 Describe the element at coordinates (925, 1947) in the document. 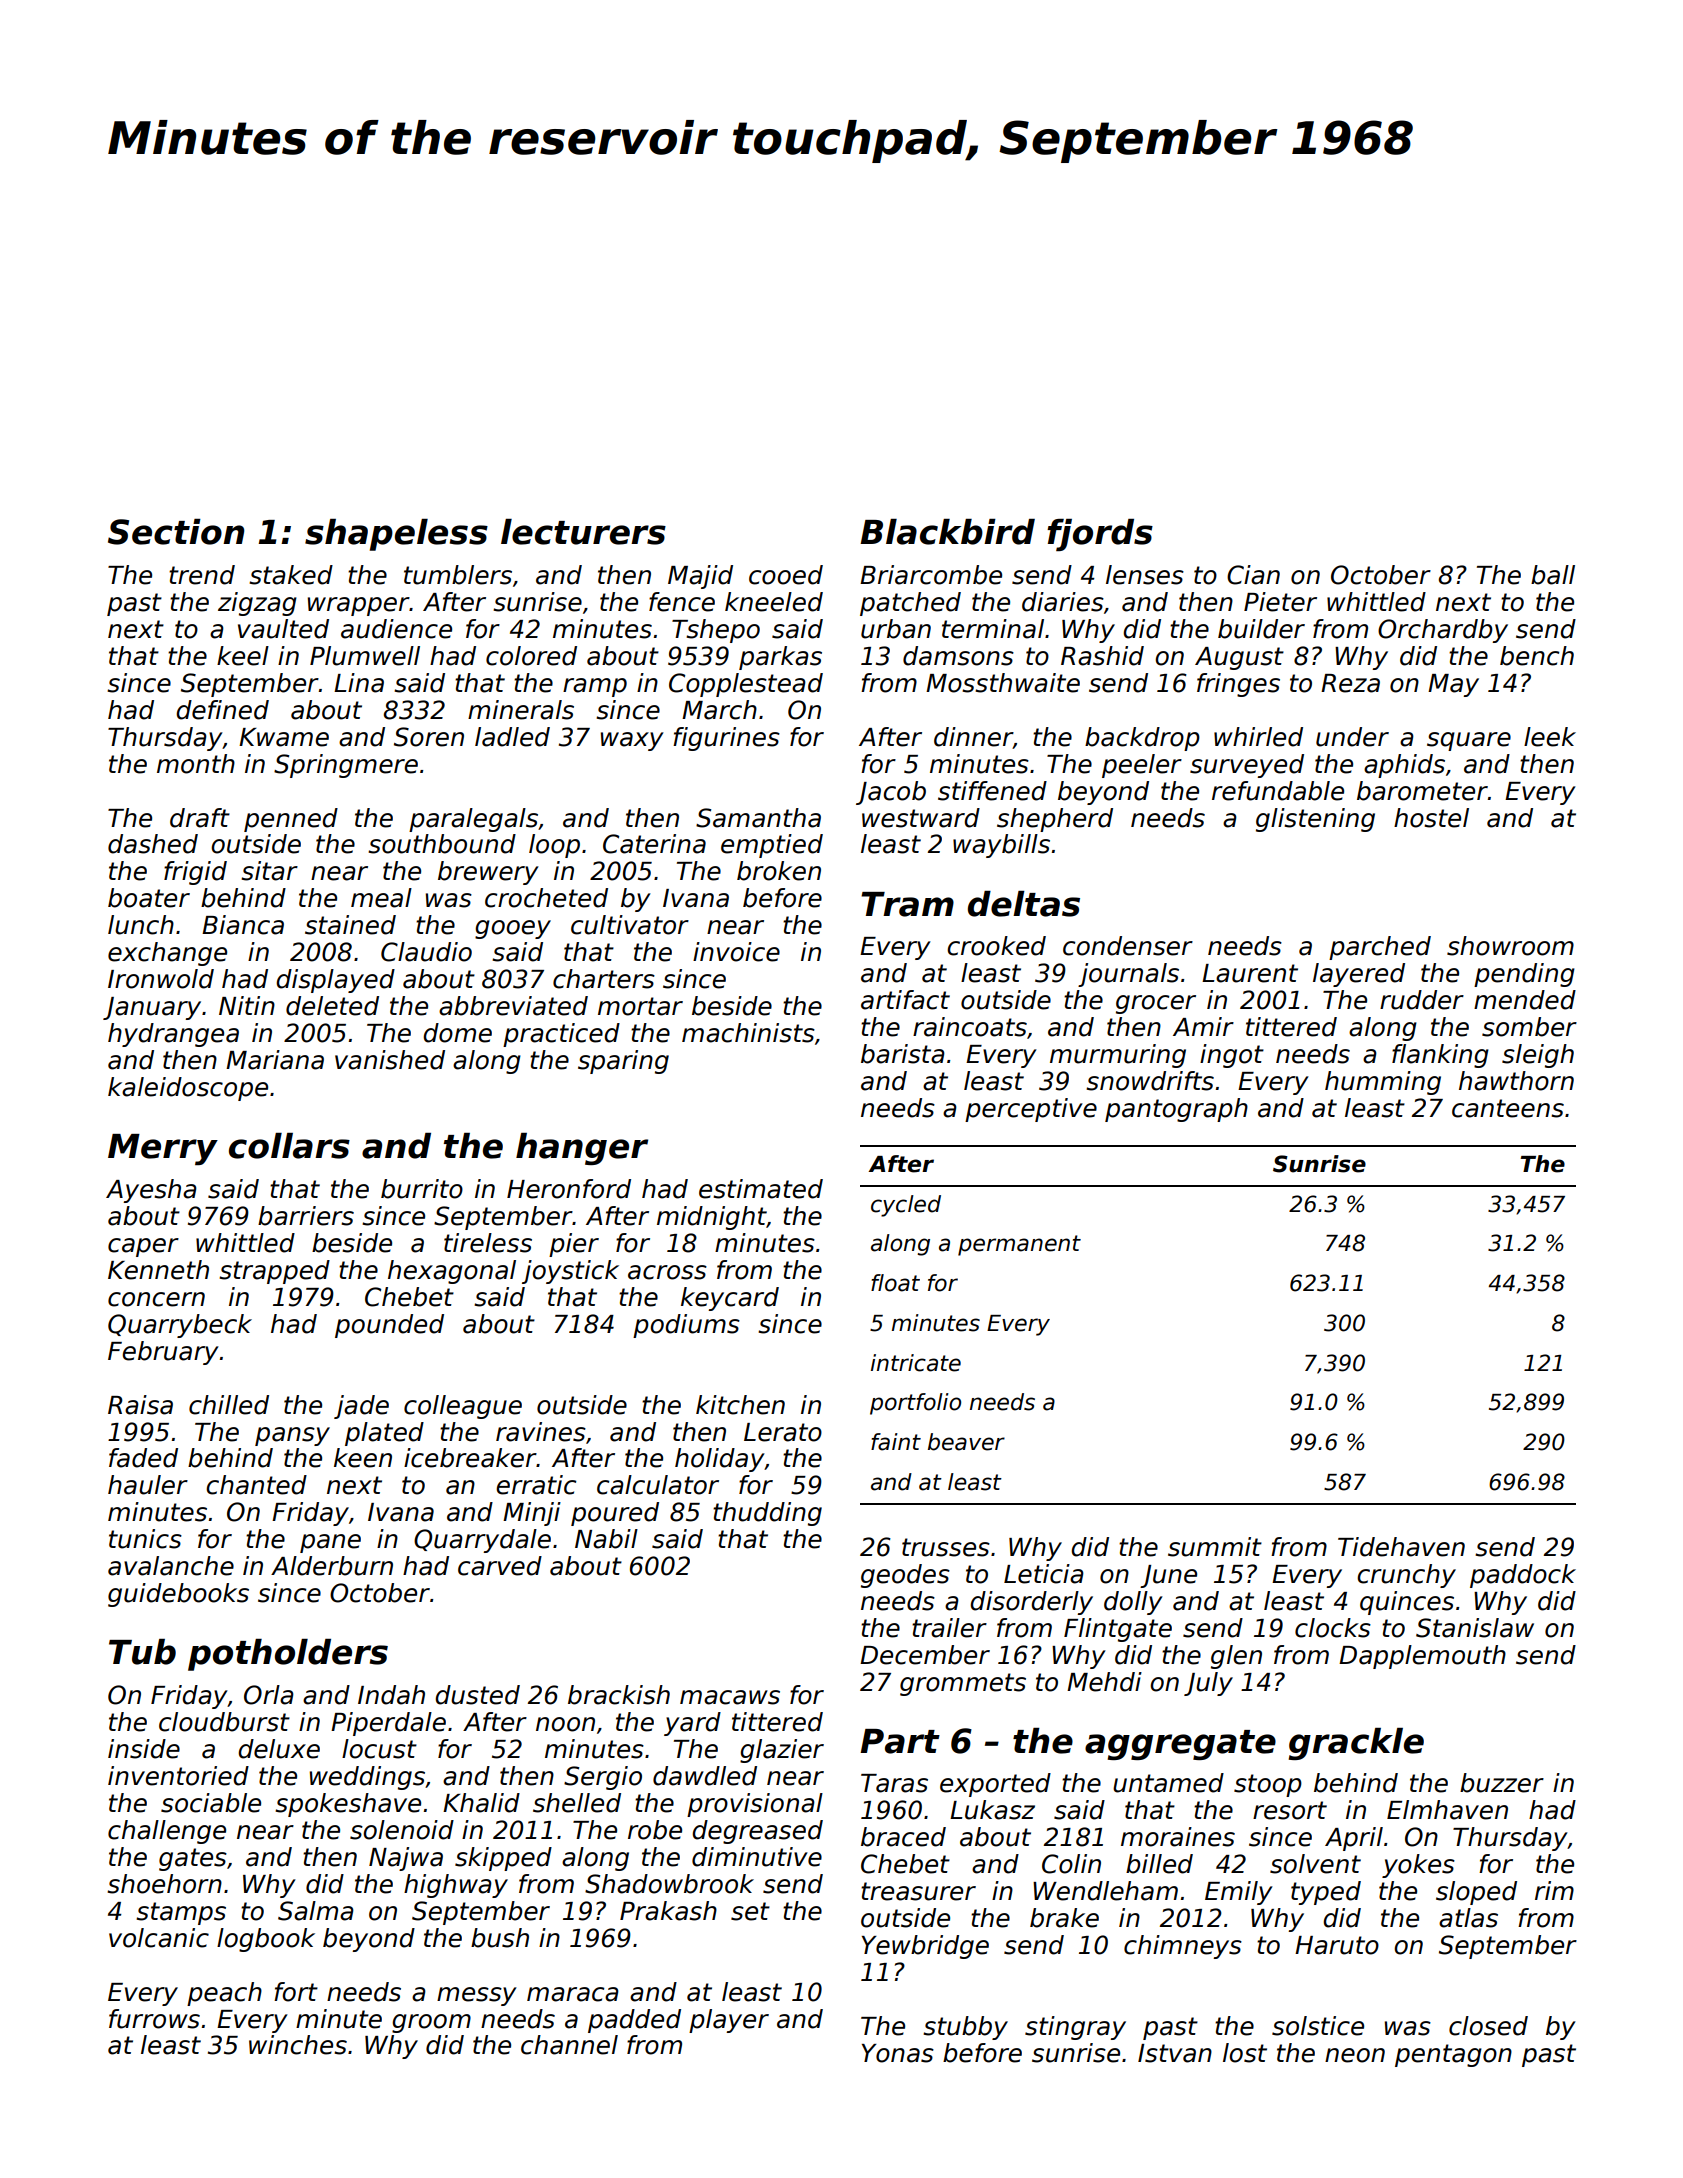

I see `Yewbridge` at that location.
